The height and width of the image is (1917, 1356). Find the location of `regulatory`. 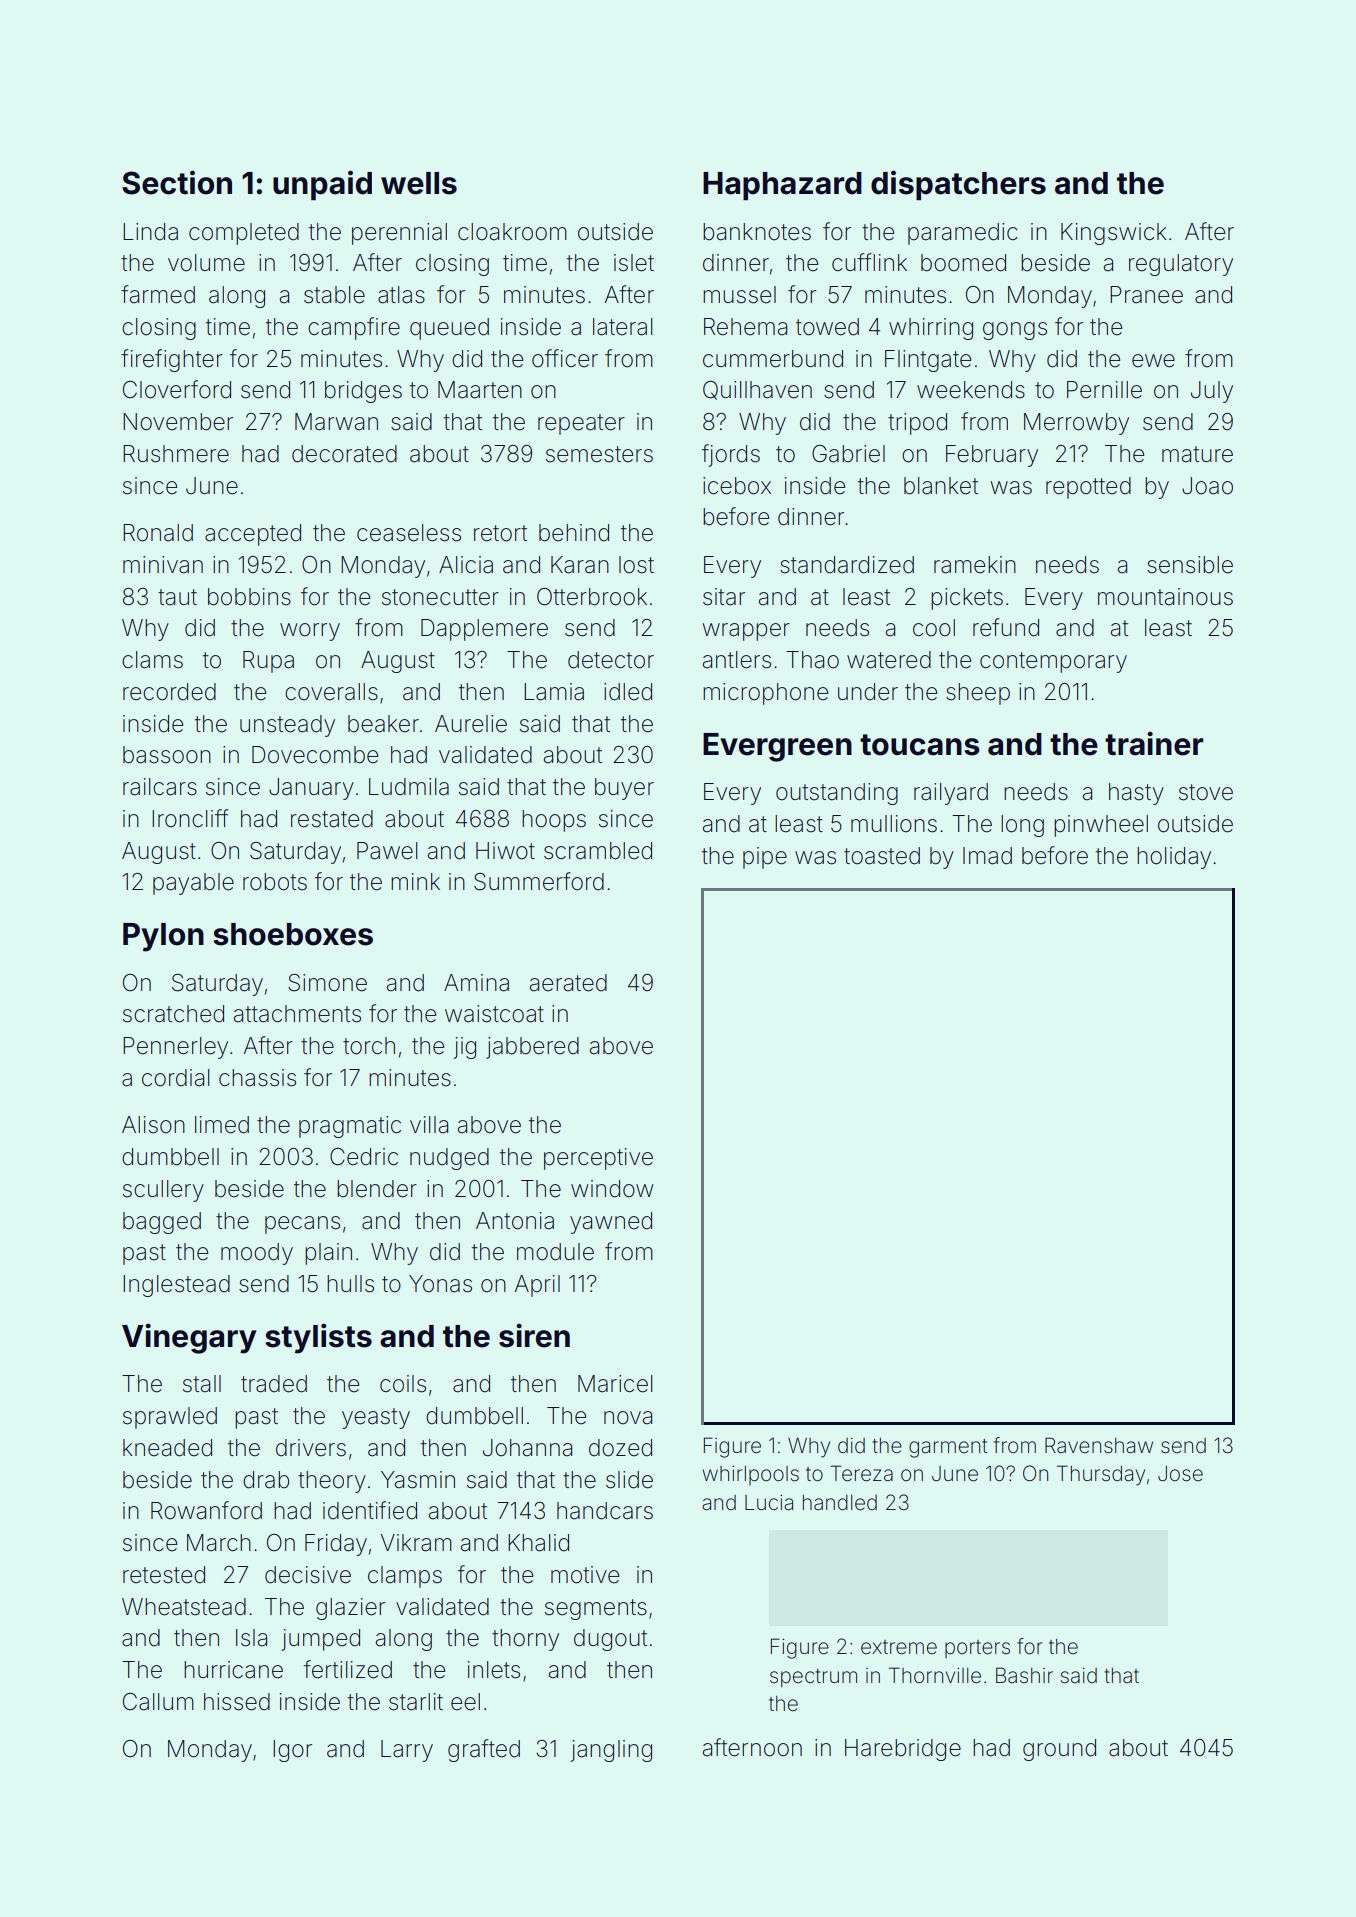

regulatory is located at coordinates (1181, 265).
